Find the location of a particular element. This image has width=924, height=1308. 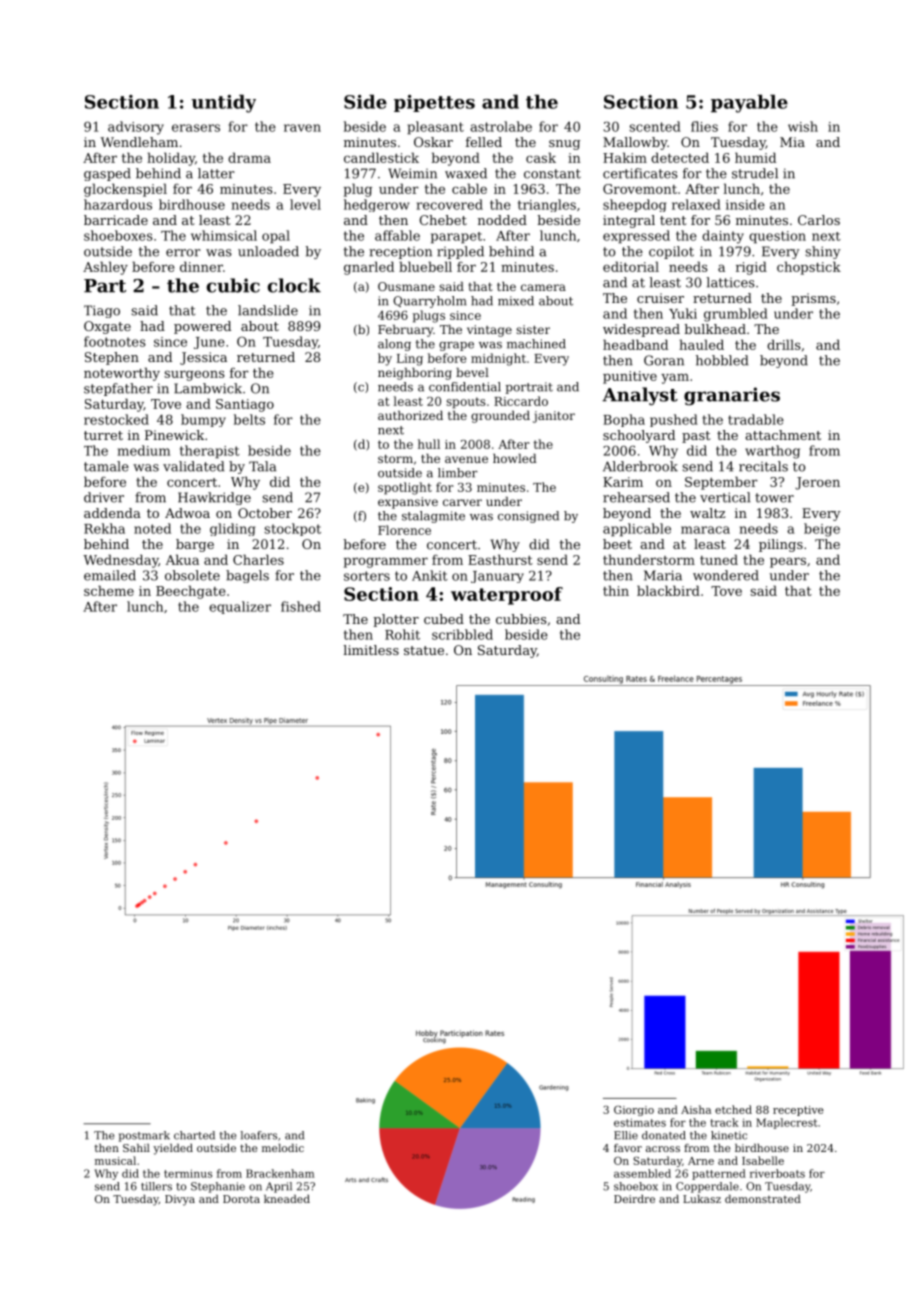

pears is located at coordinates (788, 562).
